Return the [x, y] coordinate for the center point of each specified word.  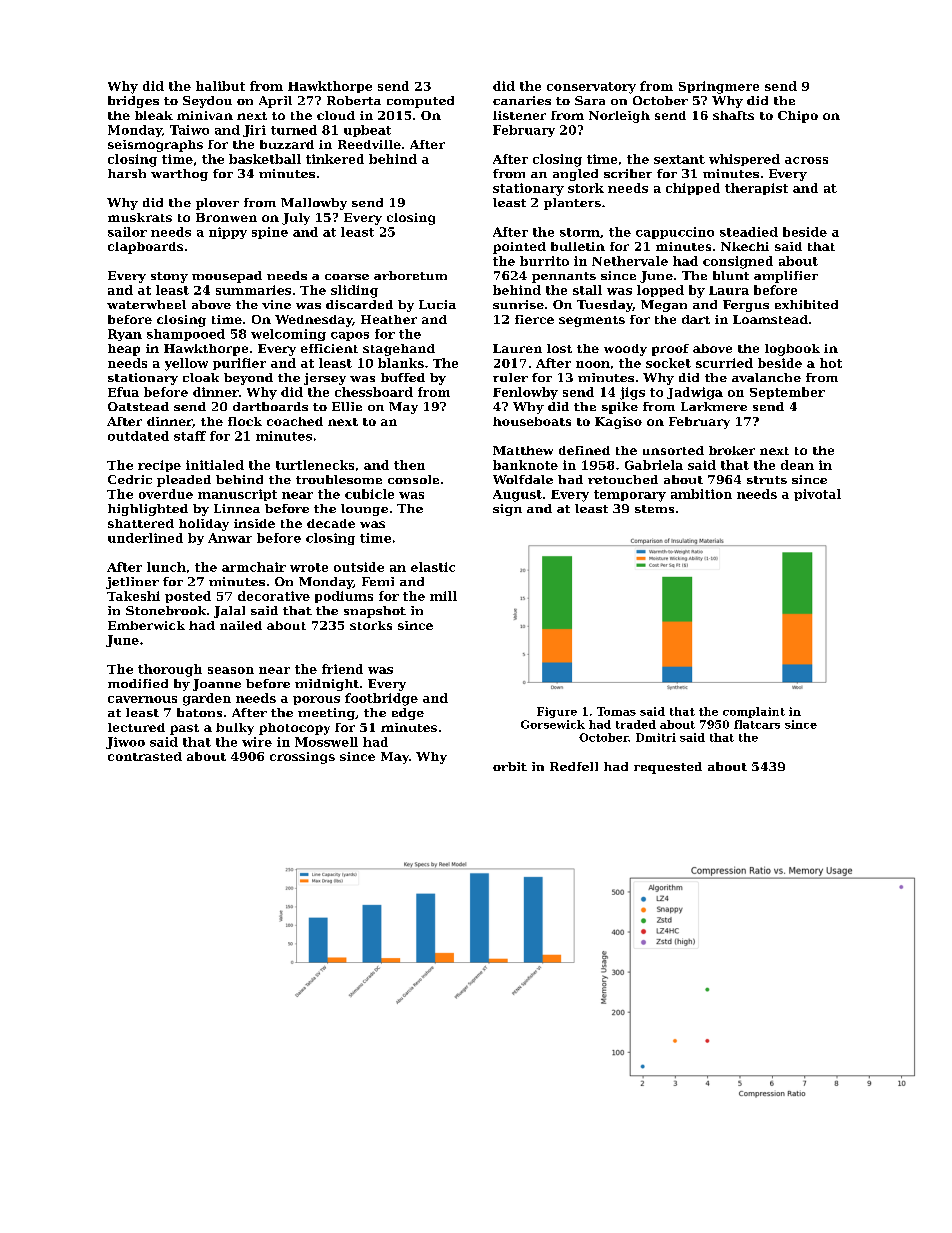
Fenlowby [525, 393]
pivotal [817, 495]
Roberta [354, 100]
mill [443, 596]
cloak [201, 377]
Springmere [719, 87]
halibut [220, 86]
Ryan [125, 335]
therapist [756, 189]
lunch [166, 567]
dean [797, 465]
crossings [302, 758]
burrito [544, 261]
